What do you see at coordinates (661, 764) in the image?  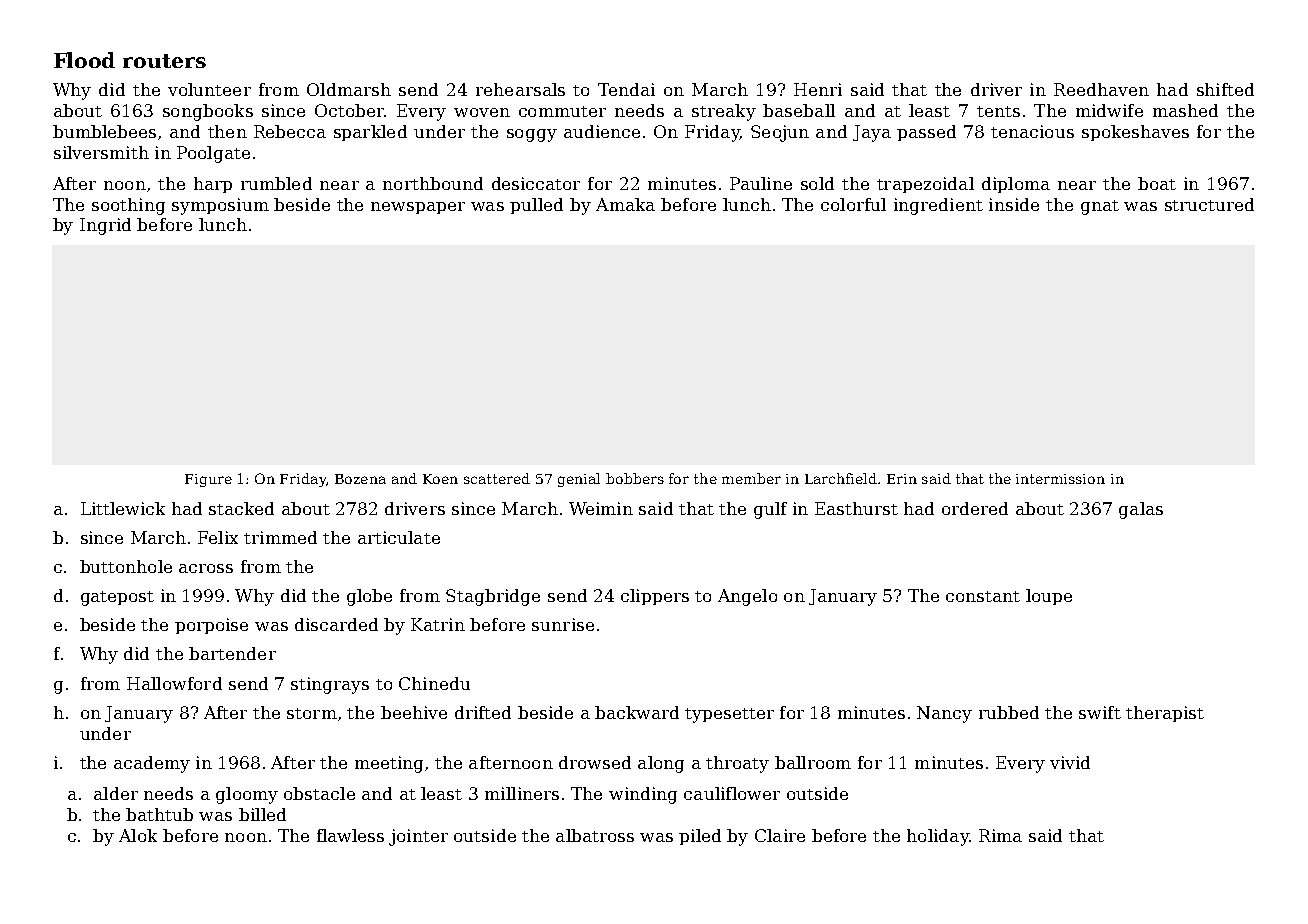 I see `along` at bounding box center [661, 764].
